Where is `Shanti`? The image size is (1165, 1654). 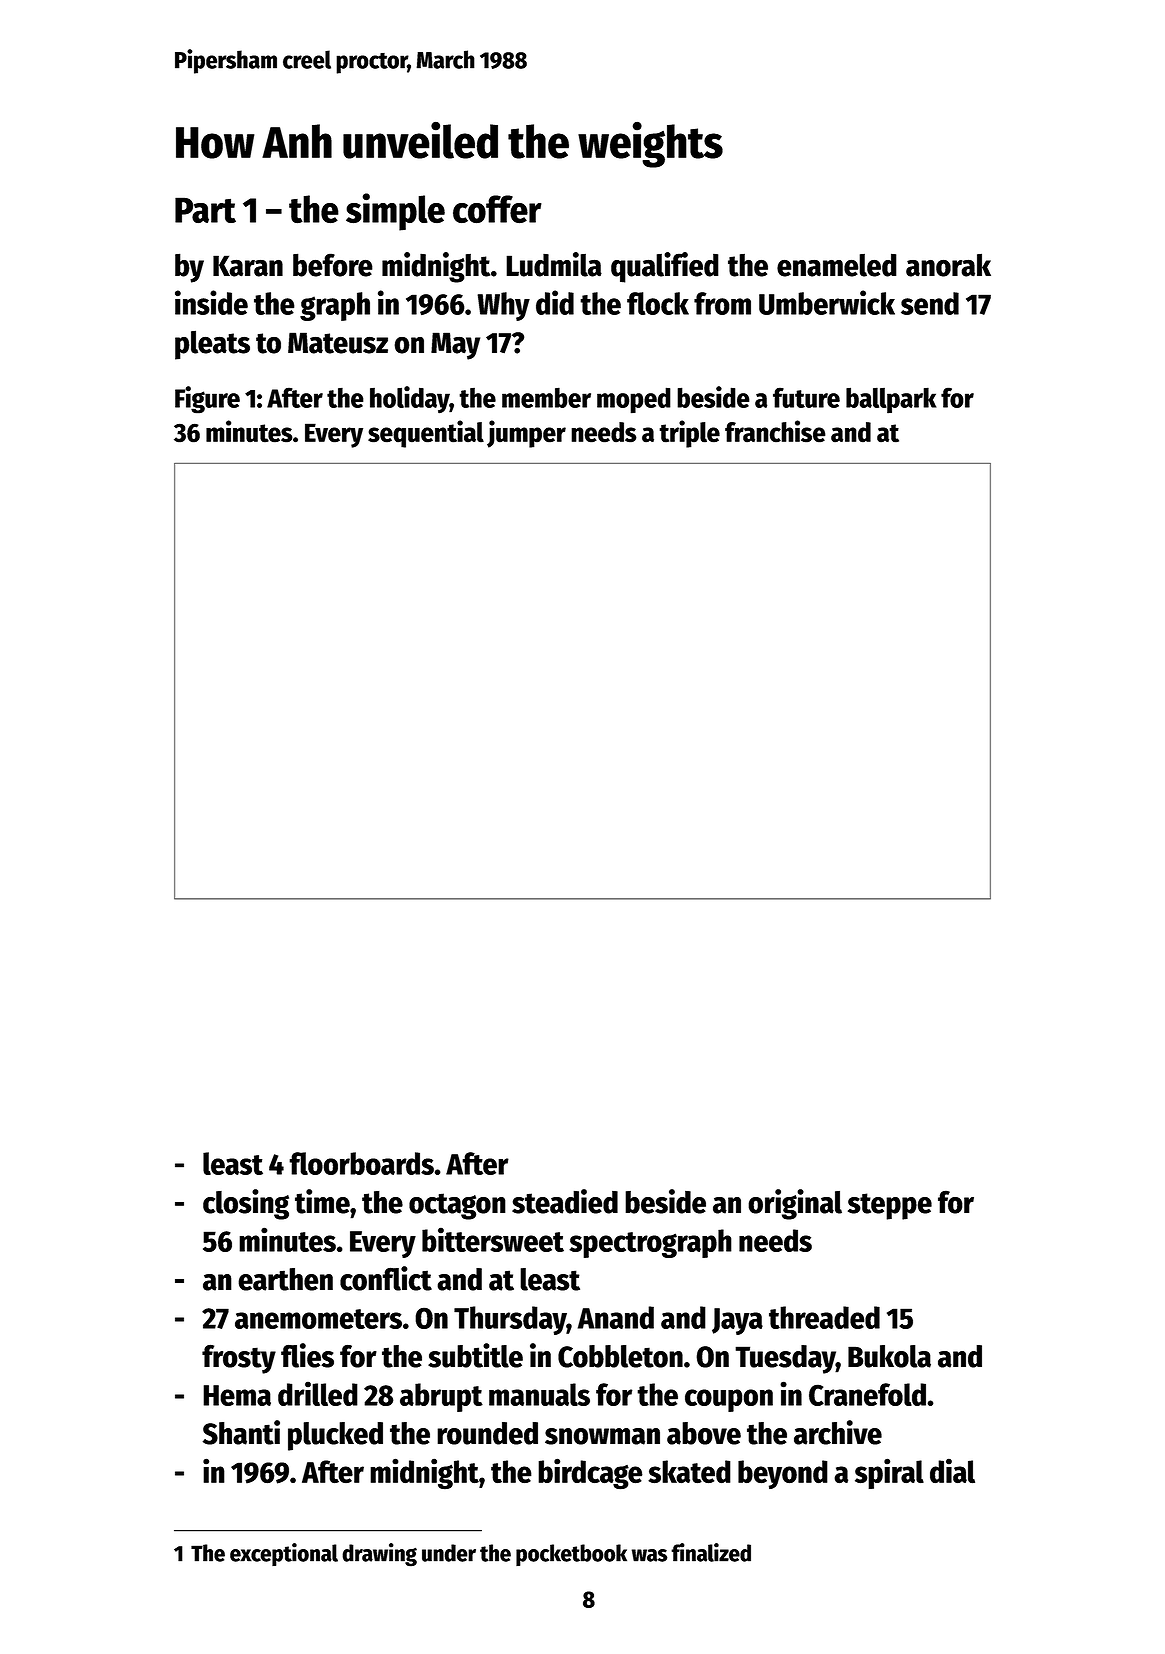 Shanti is located at coordinates (241, 1432).
